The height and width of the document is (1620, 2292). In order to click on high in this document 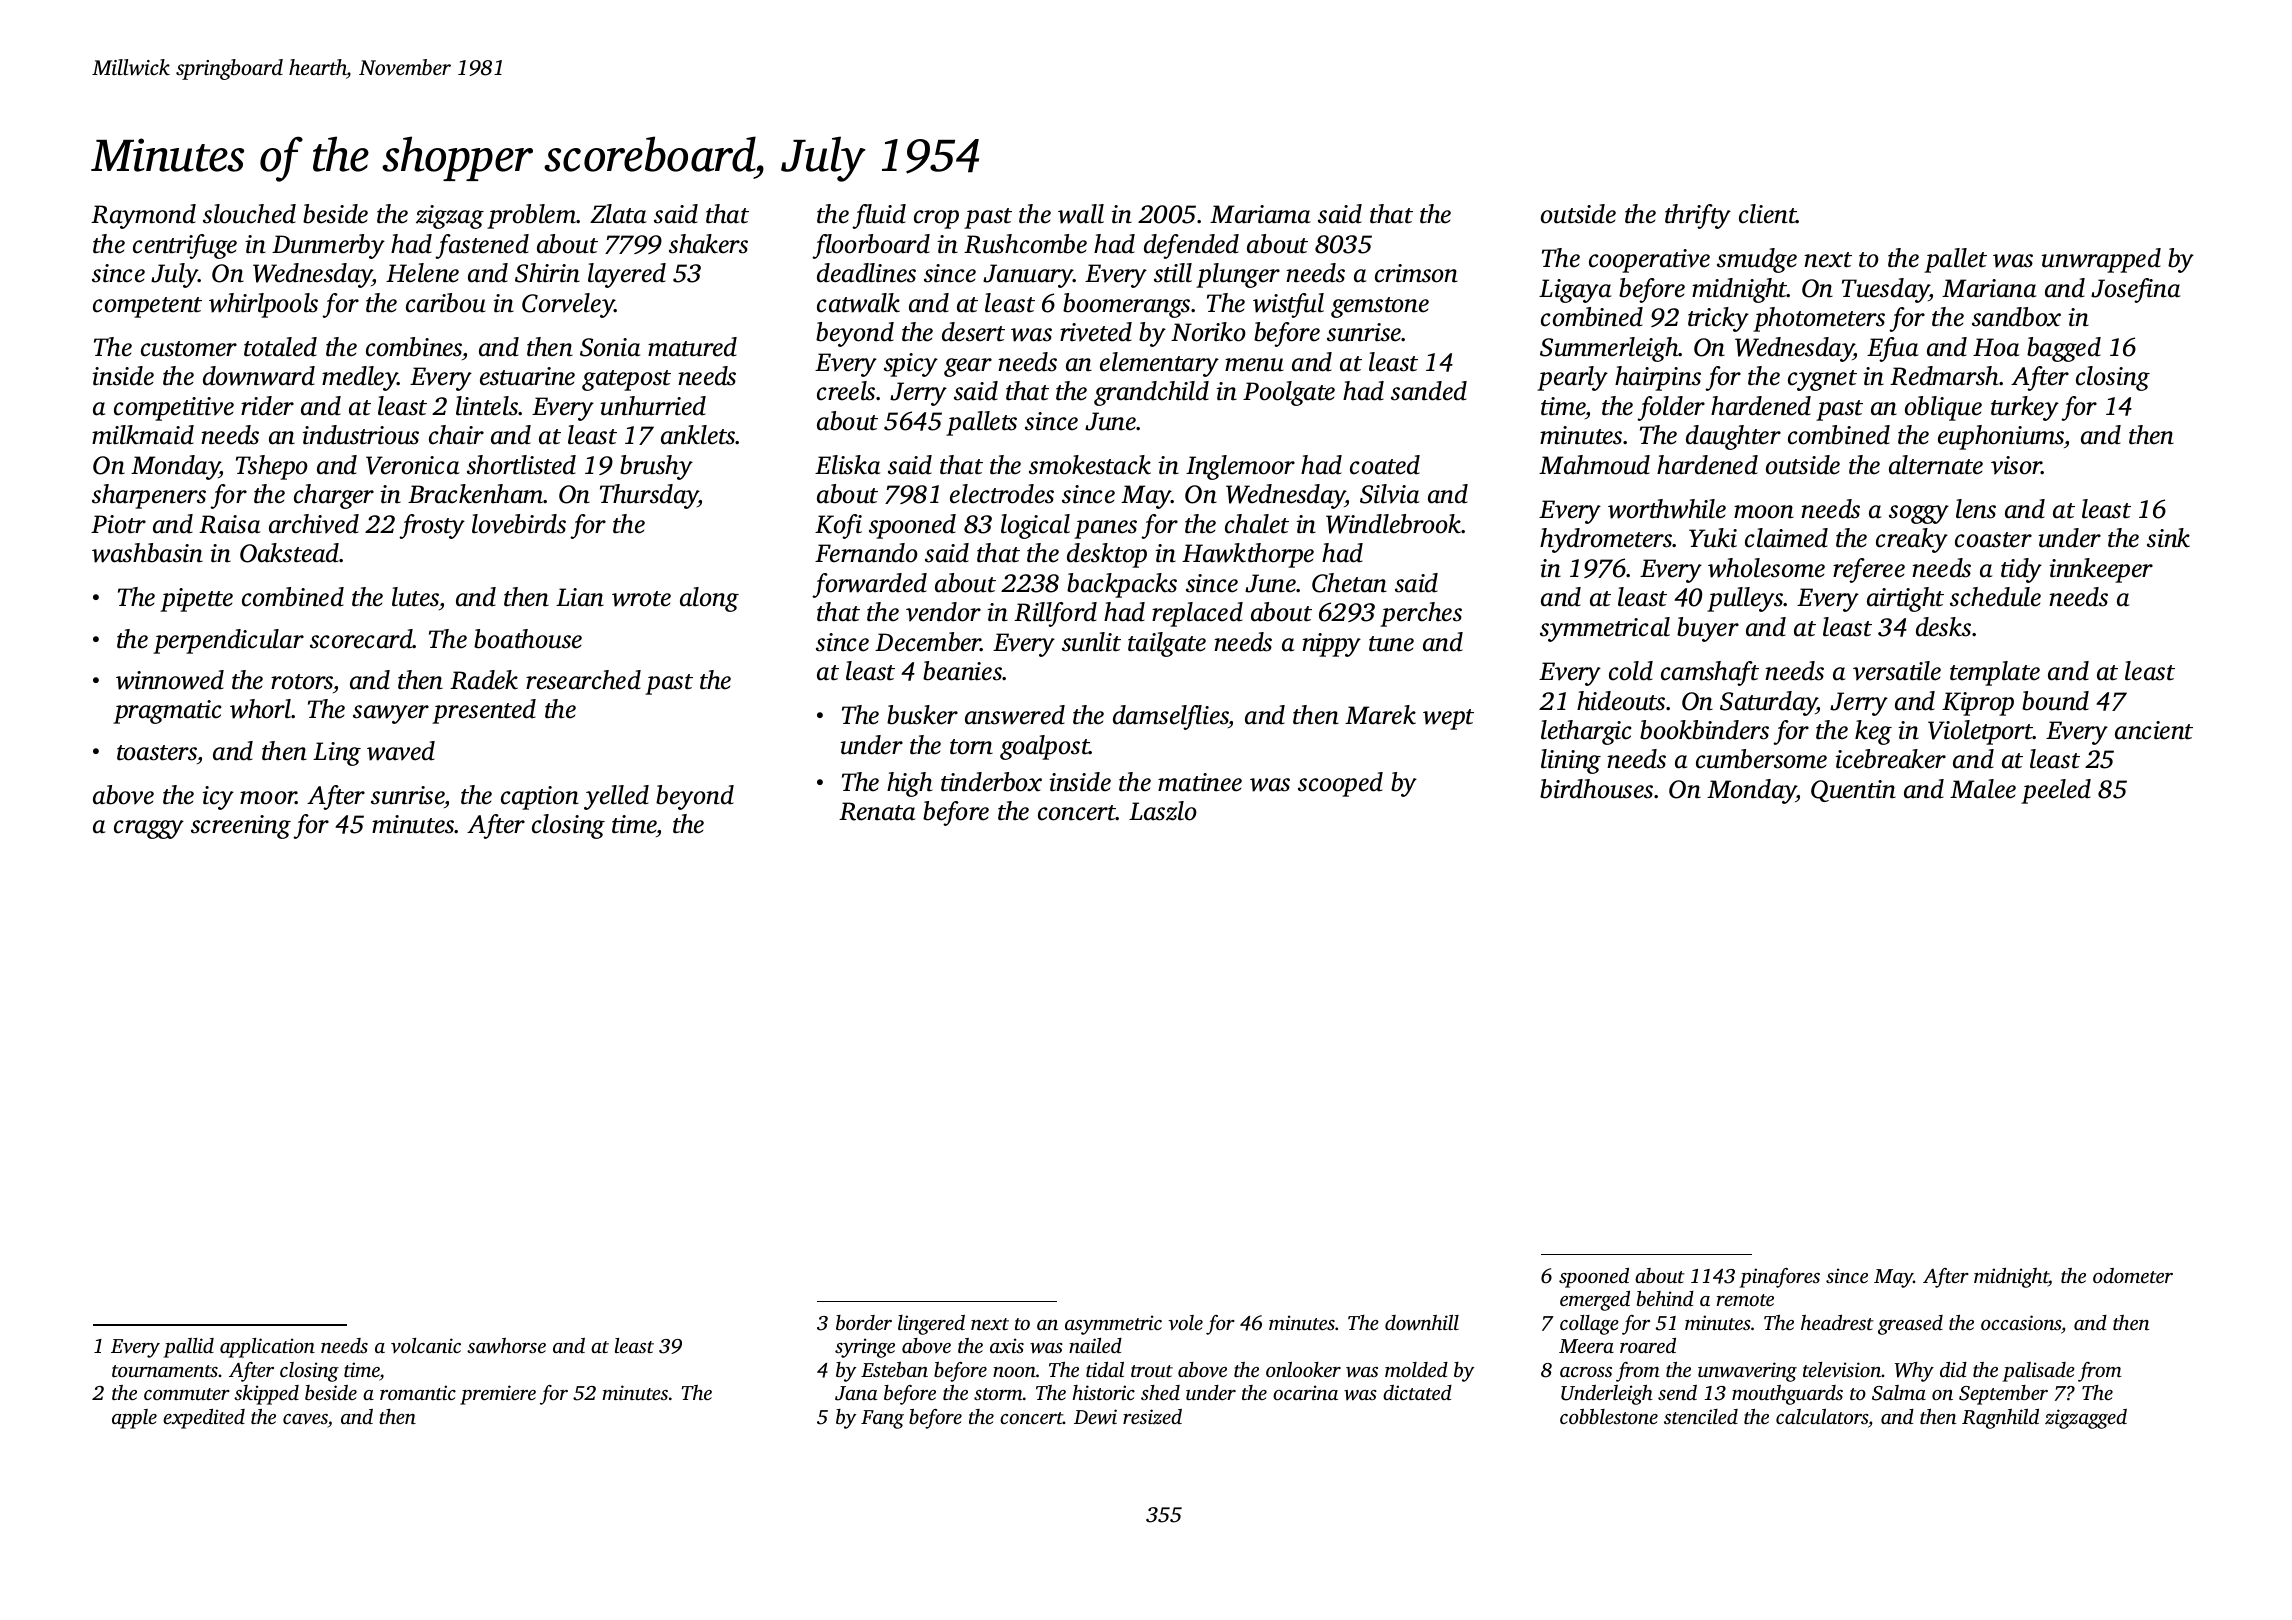, I will do `click(909, 784)`.
